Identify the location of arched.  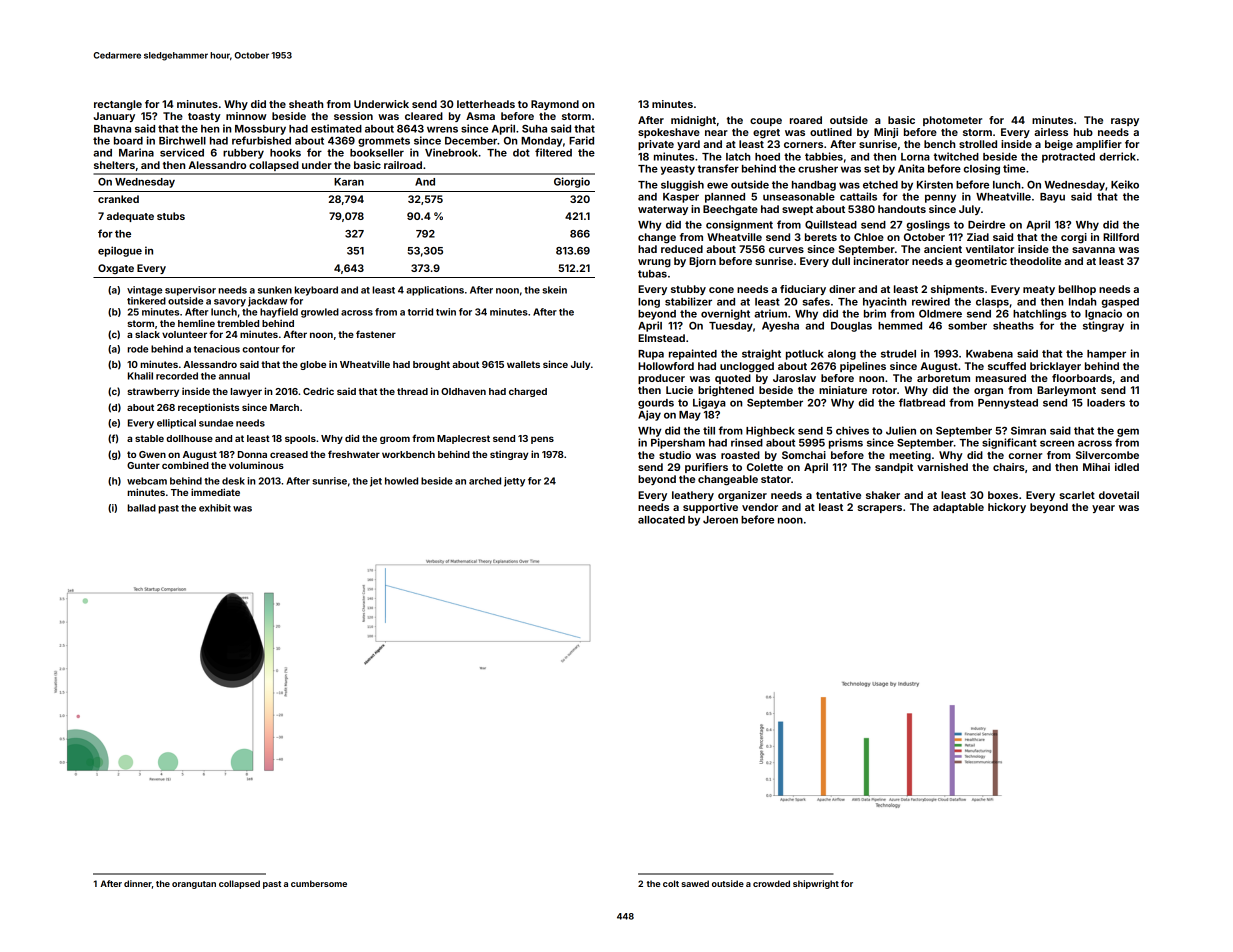
(485, 481).
